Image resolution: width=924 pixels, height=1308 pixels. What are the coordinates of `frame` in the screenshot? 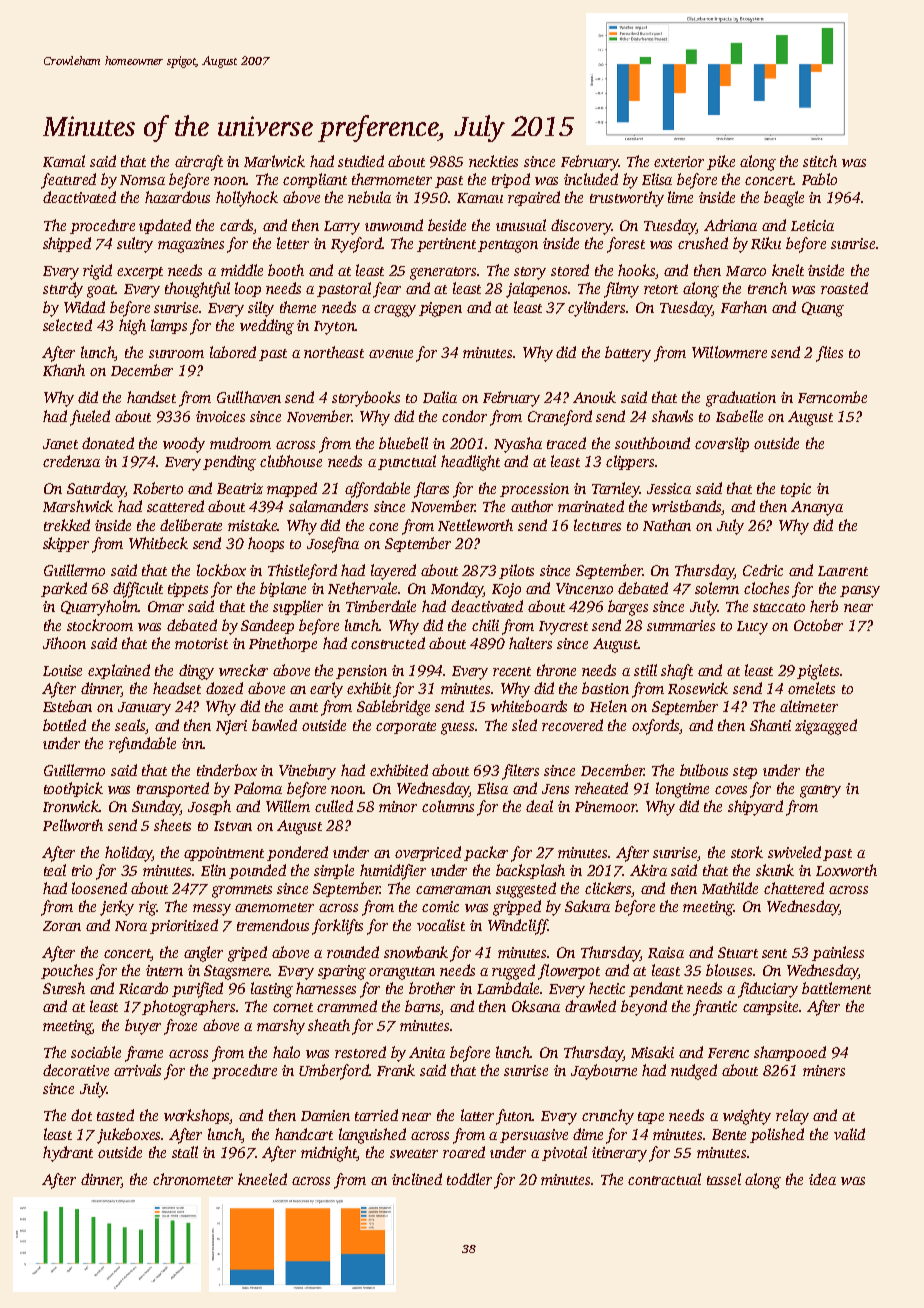 It's located at (144, 1054).
